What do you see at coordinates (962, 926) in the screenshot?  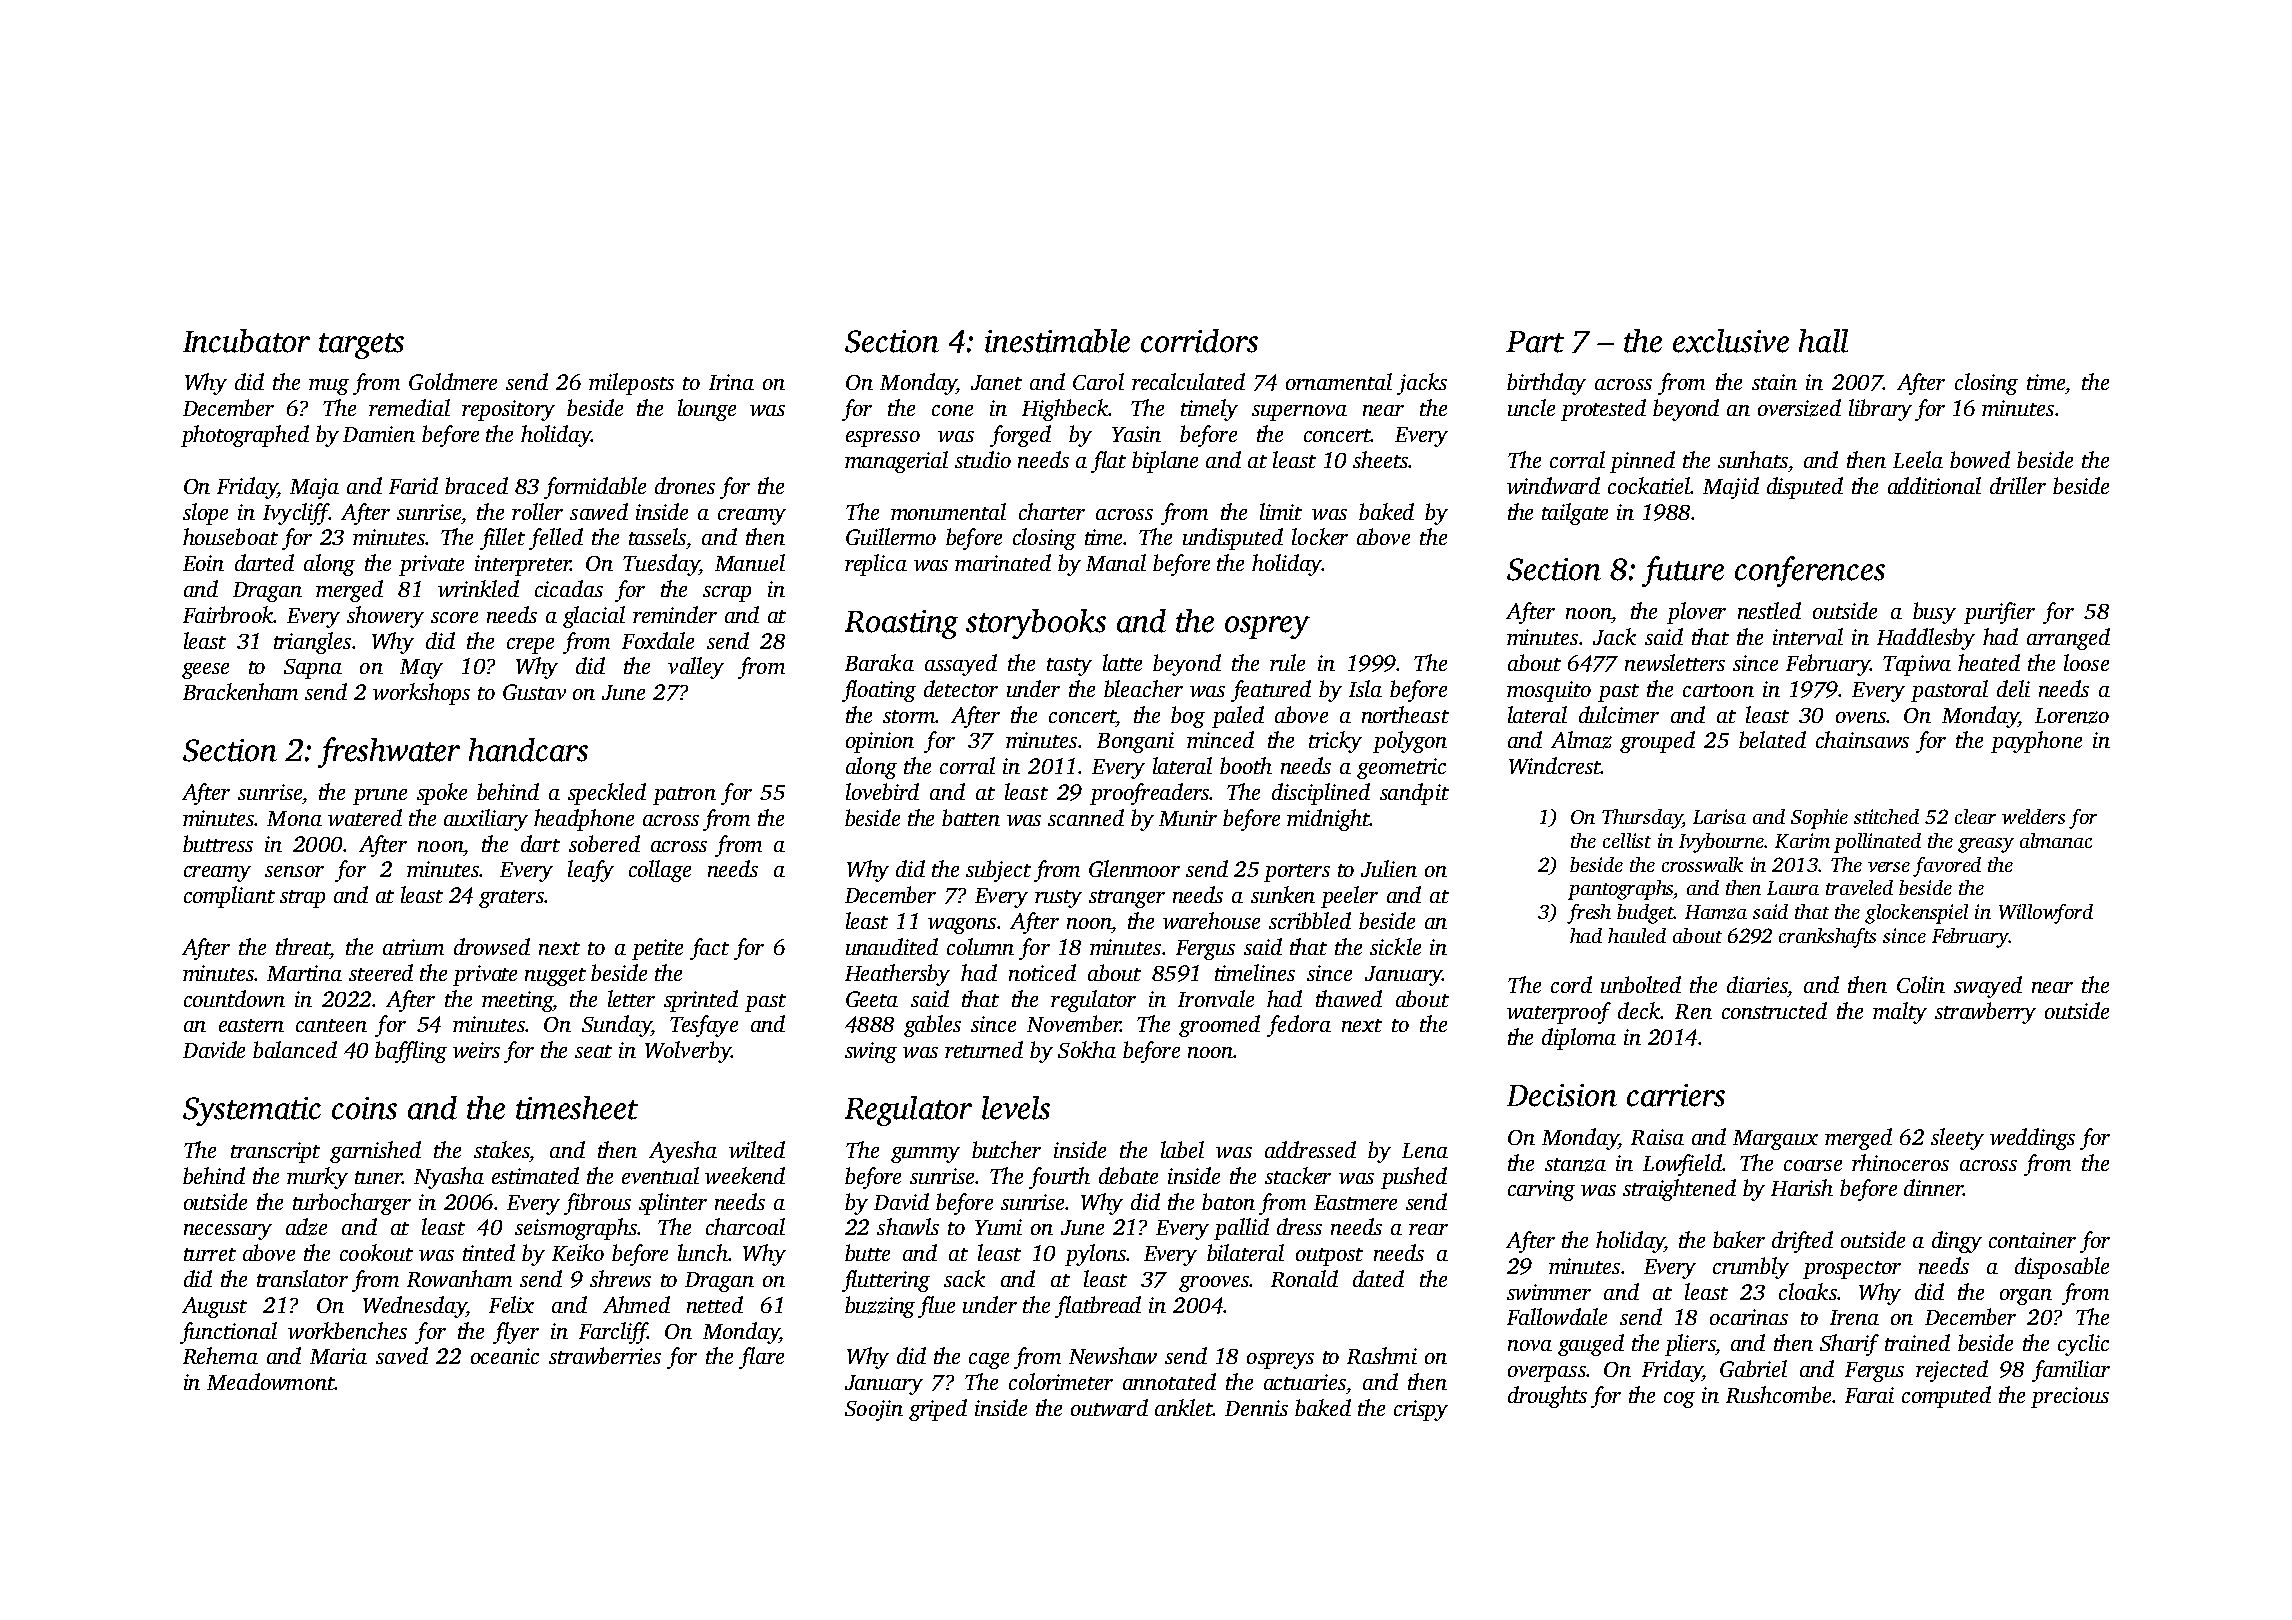 I see `wagons` at bounding box center [962, 926].
